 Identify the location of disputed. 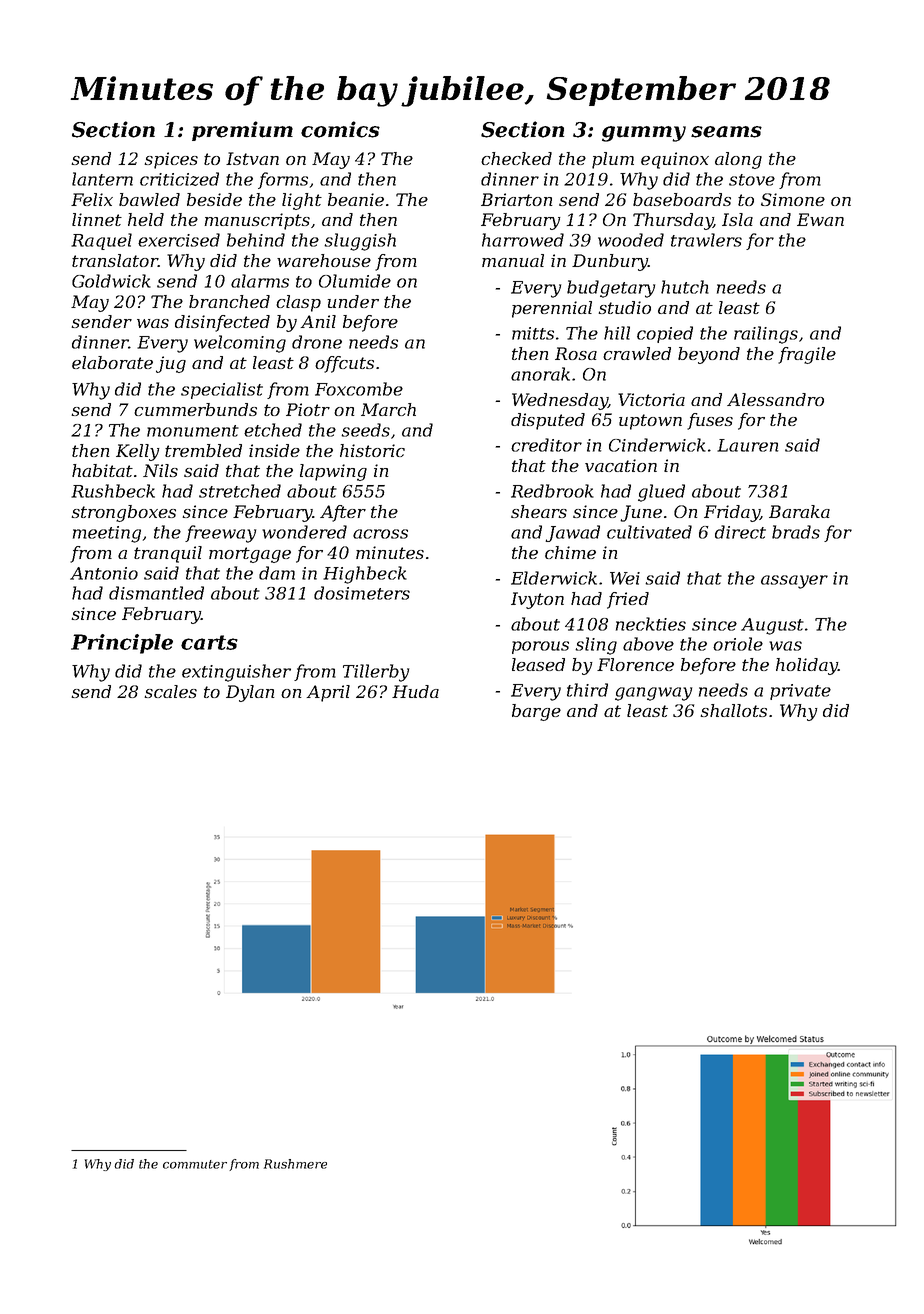
(548, 421).
